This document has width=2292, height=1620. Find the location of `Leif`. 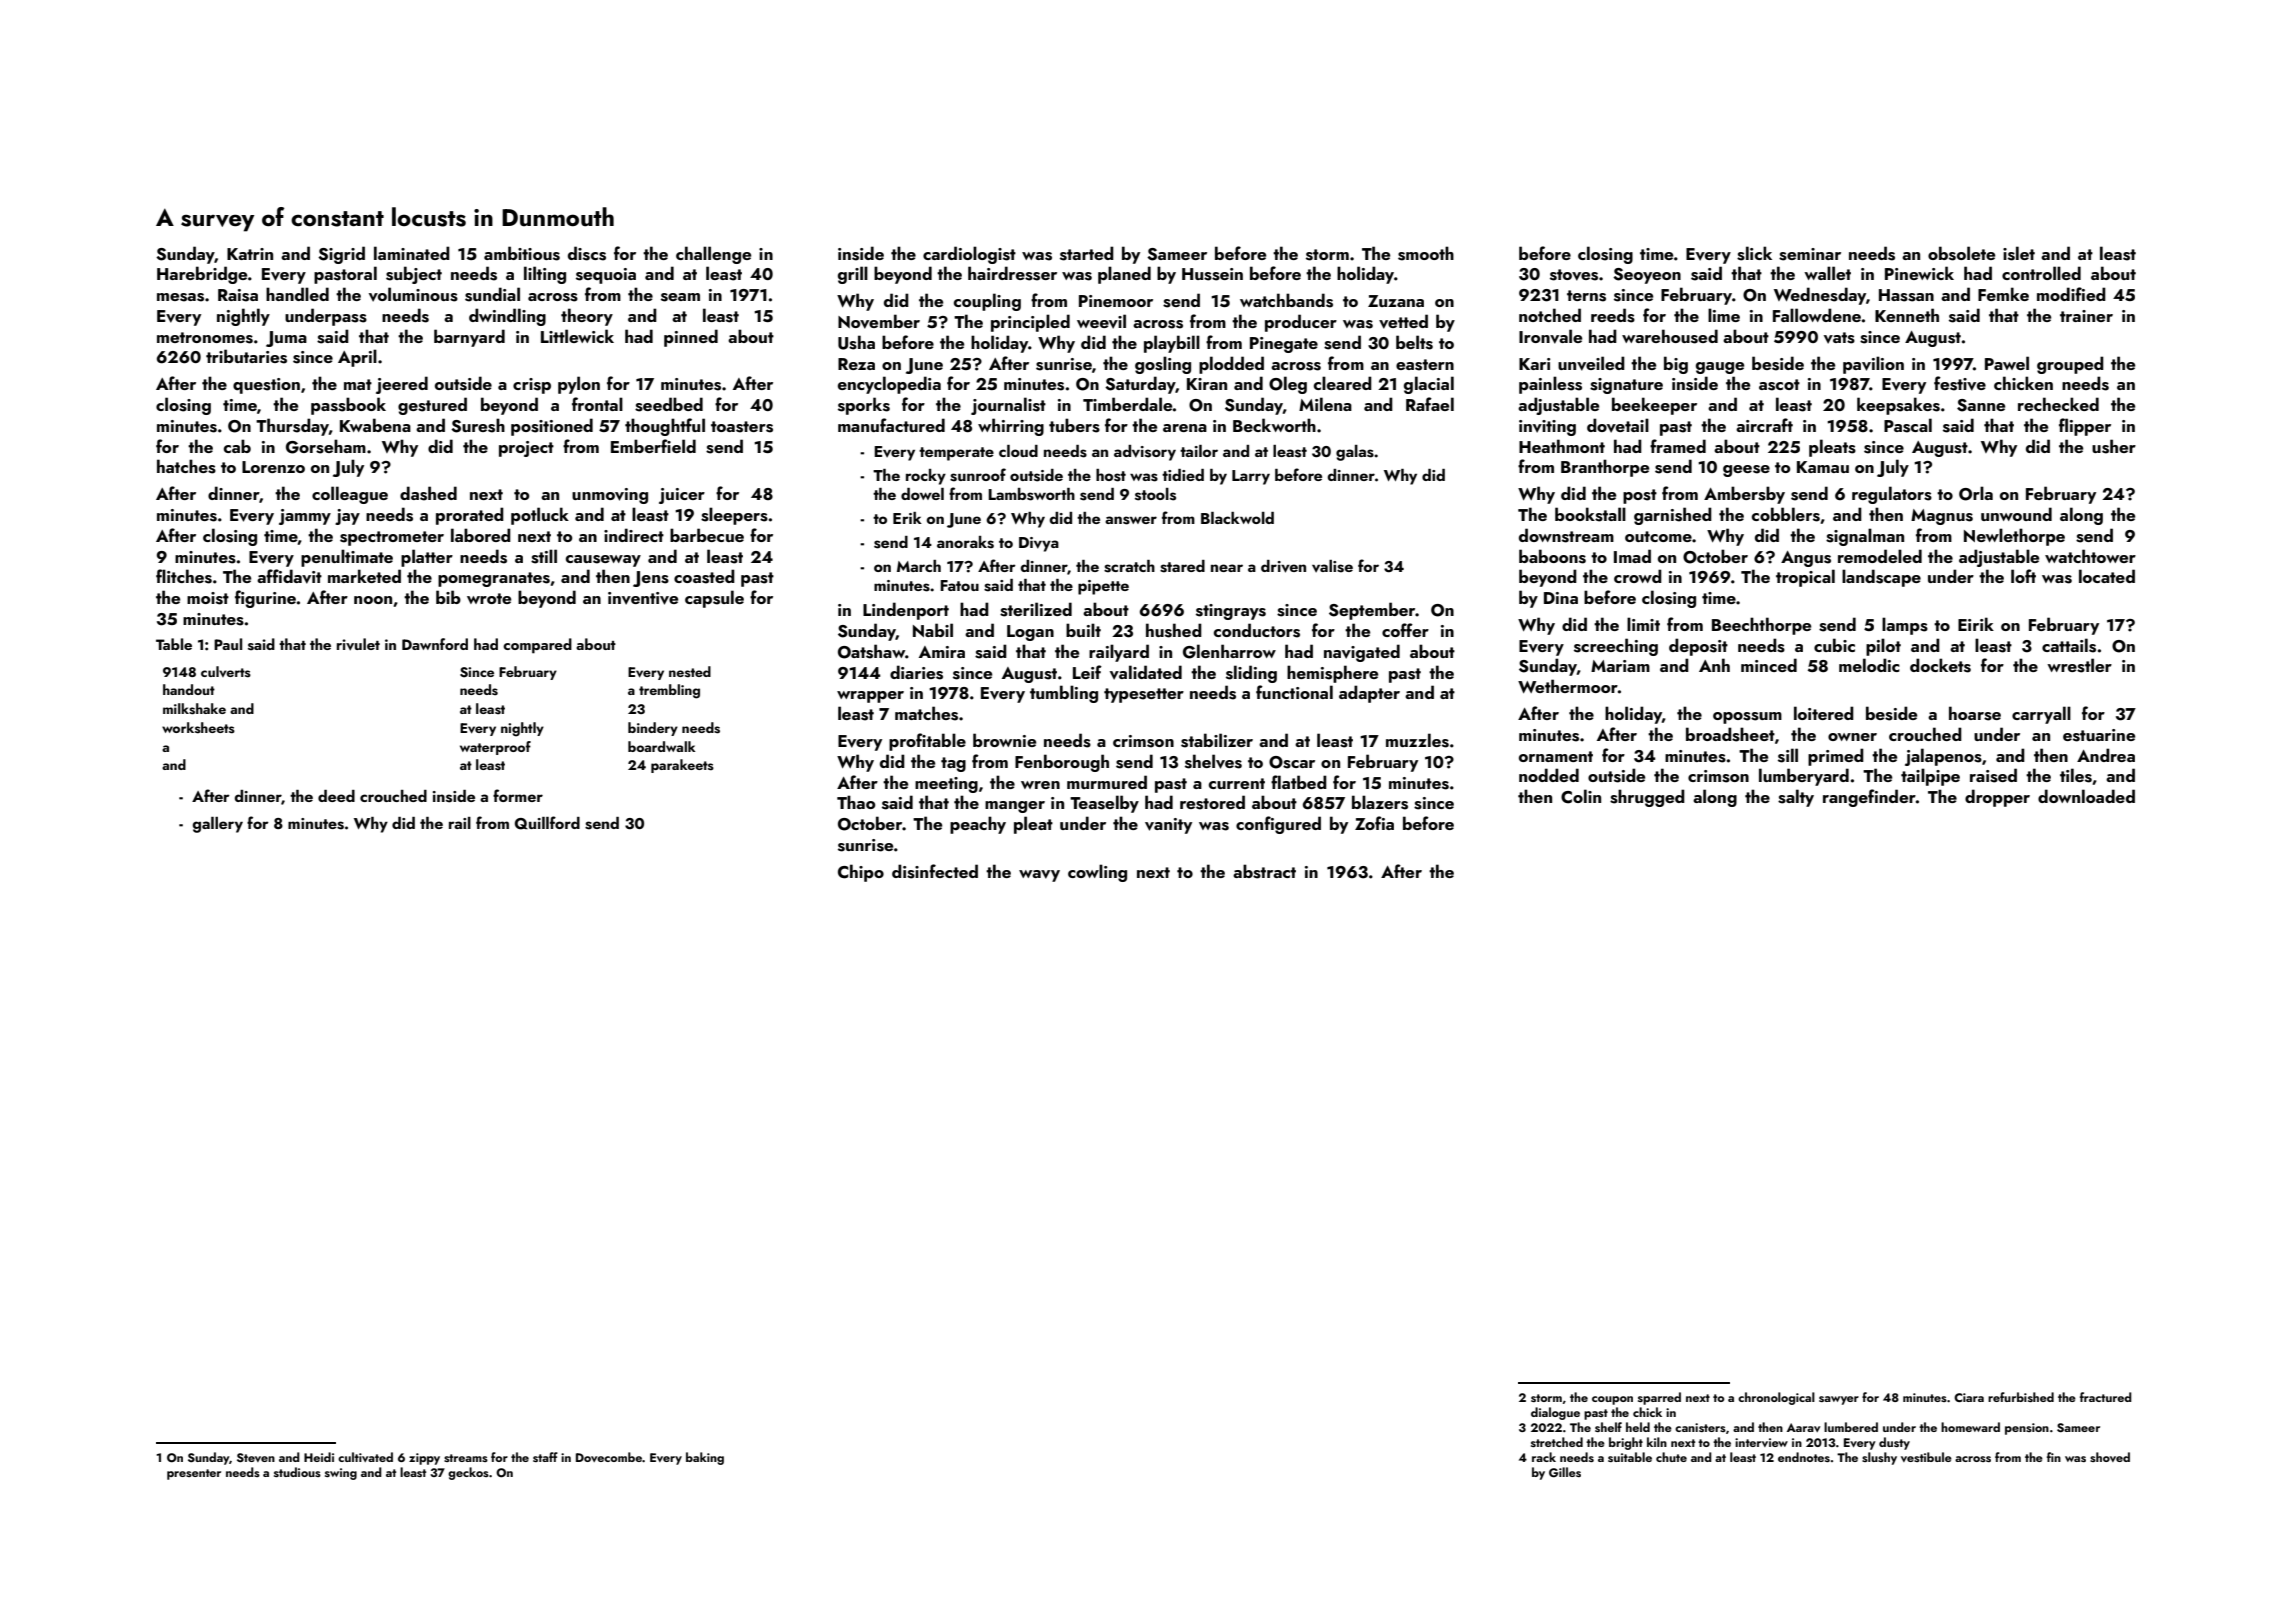

Leif is located at coordinates (1087, 672).
